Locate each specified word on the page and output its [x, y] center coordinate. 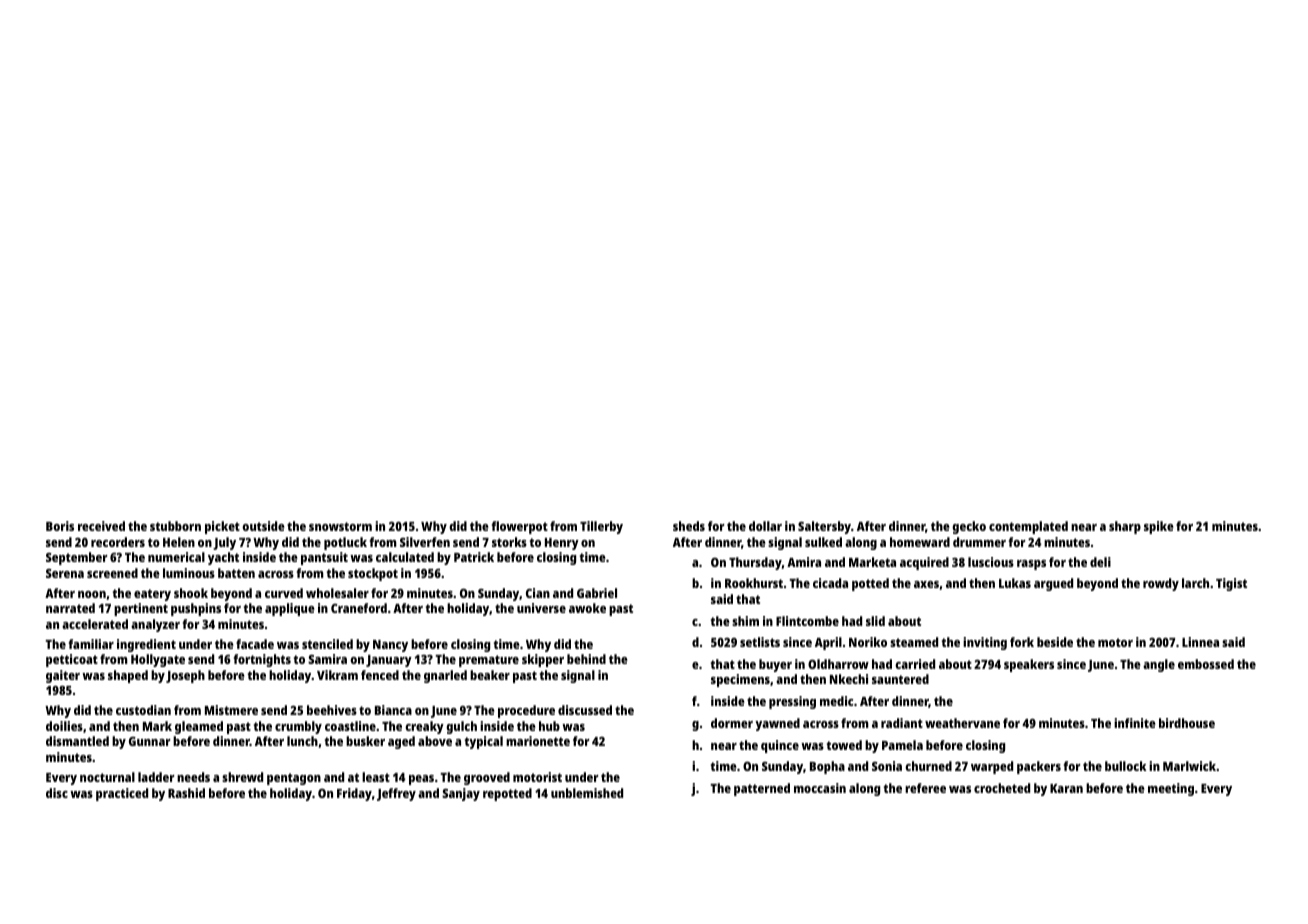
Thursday [755, 563]
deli [1100, 562]
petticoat [72, 660]
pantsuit [324, 558]
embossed [1206, 664]
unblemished [587, 793]
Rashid [186, 793]
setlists [760, 642]
